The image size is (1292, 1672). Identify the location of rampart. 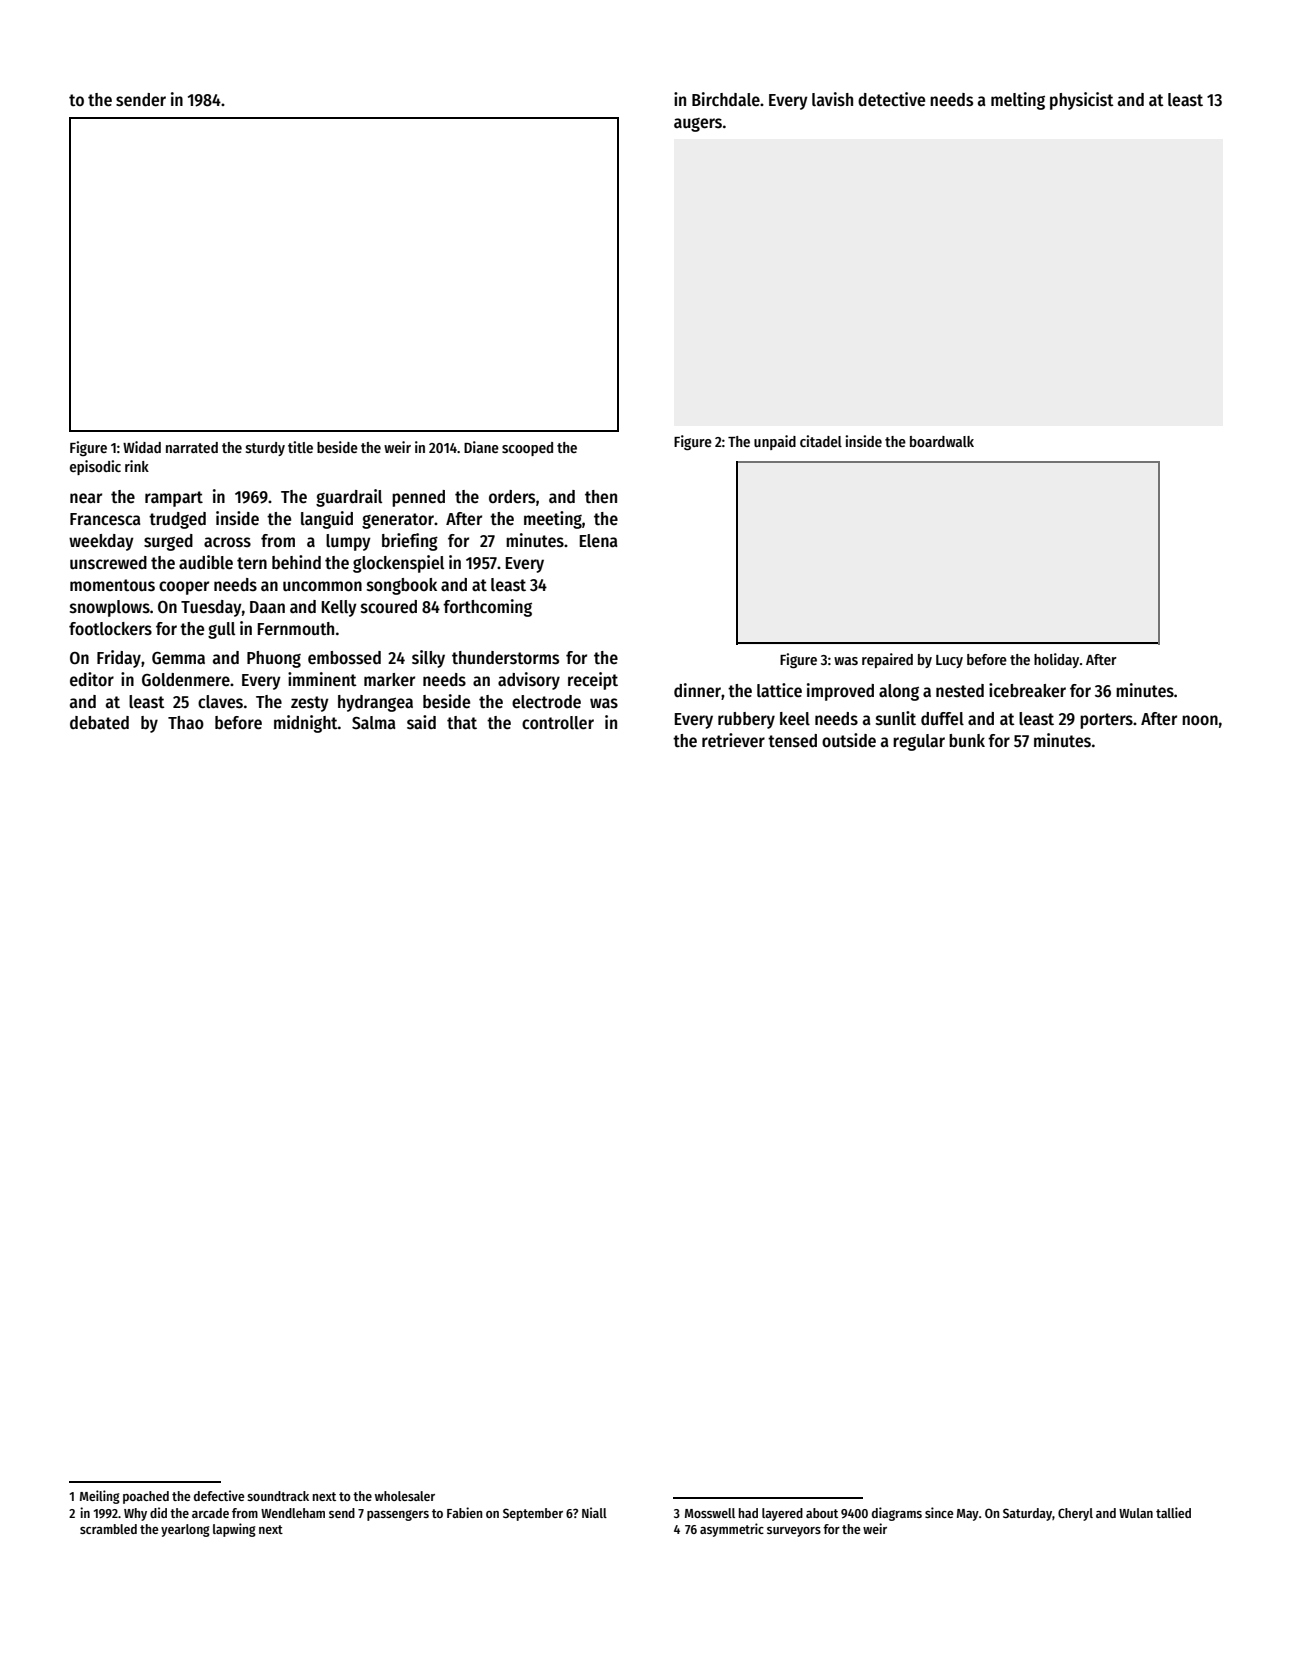
(174, 499).
